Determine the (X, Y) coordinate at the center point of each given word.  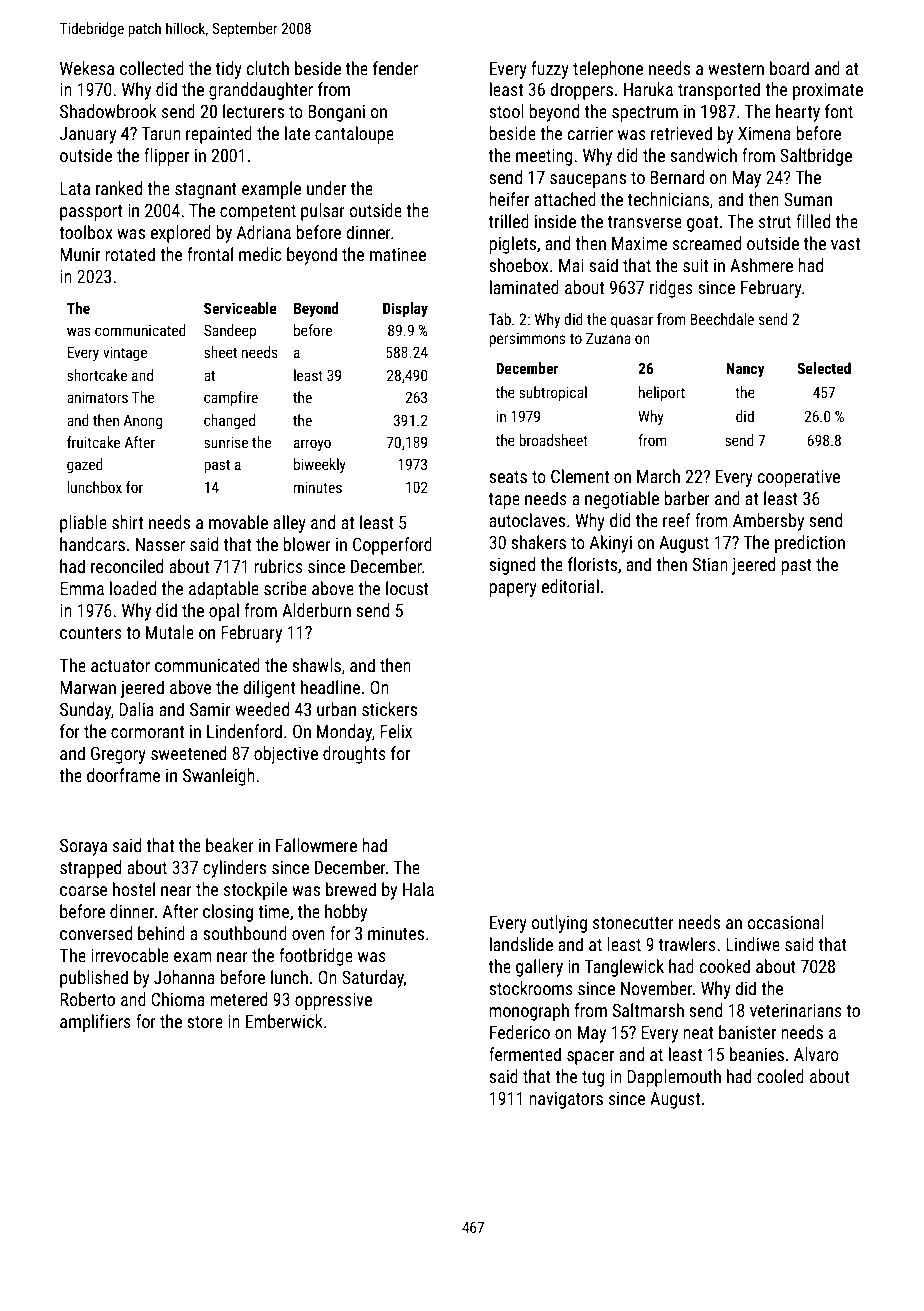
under (326, 188)
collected (152, 68)
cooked (725, 966)
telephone (608, 70)
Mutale (170, 632)
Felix (396, 731)
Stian (710, 564)
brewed (351, 889)
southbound (245, 933)
